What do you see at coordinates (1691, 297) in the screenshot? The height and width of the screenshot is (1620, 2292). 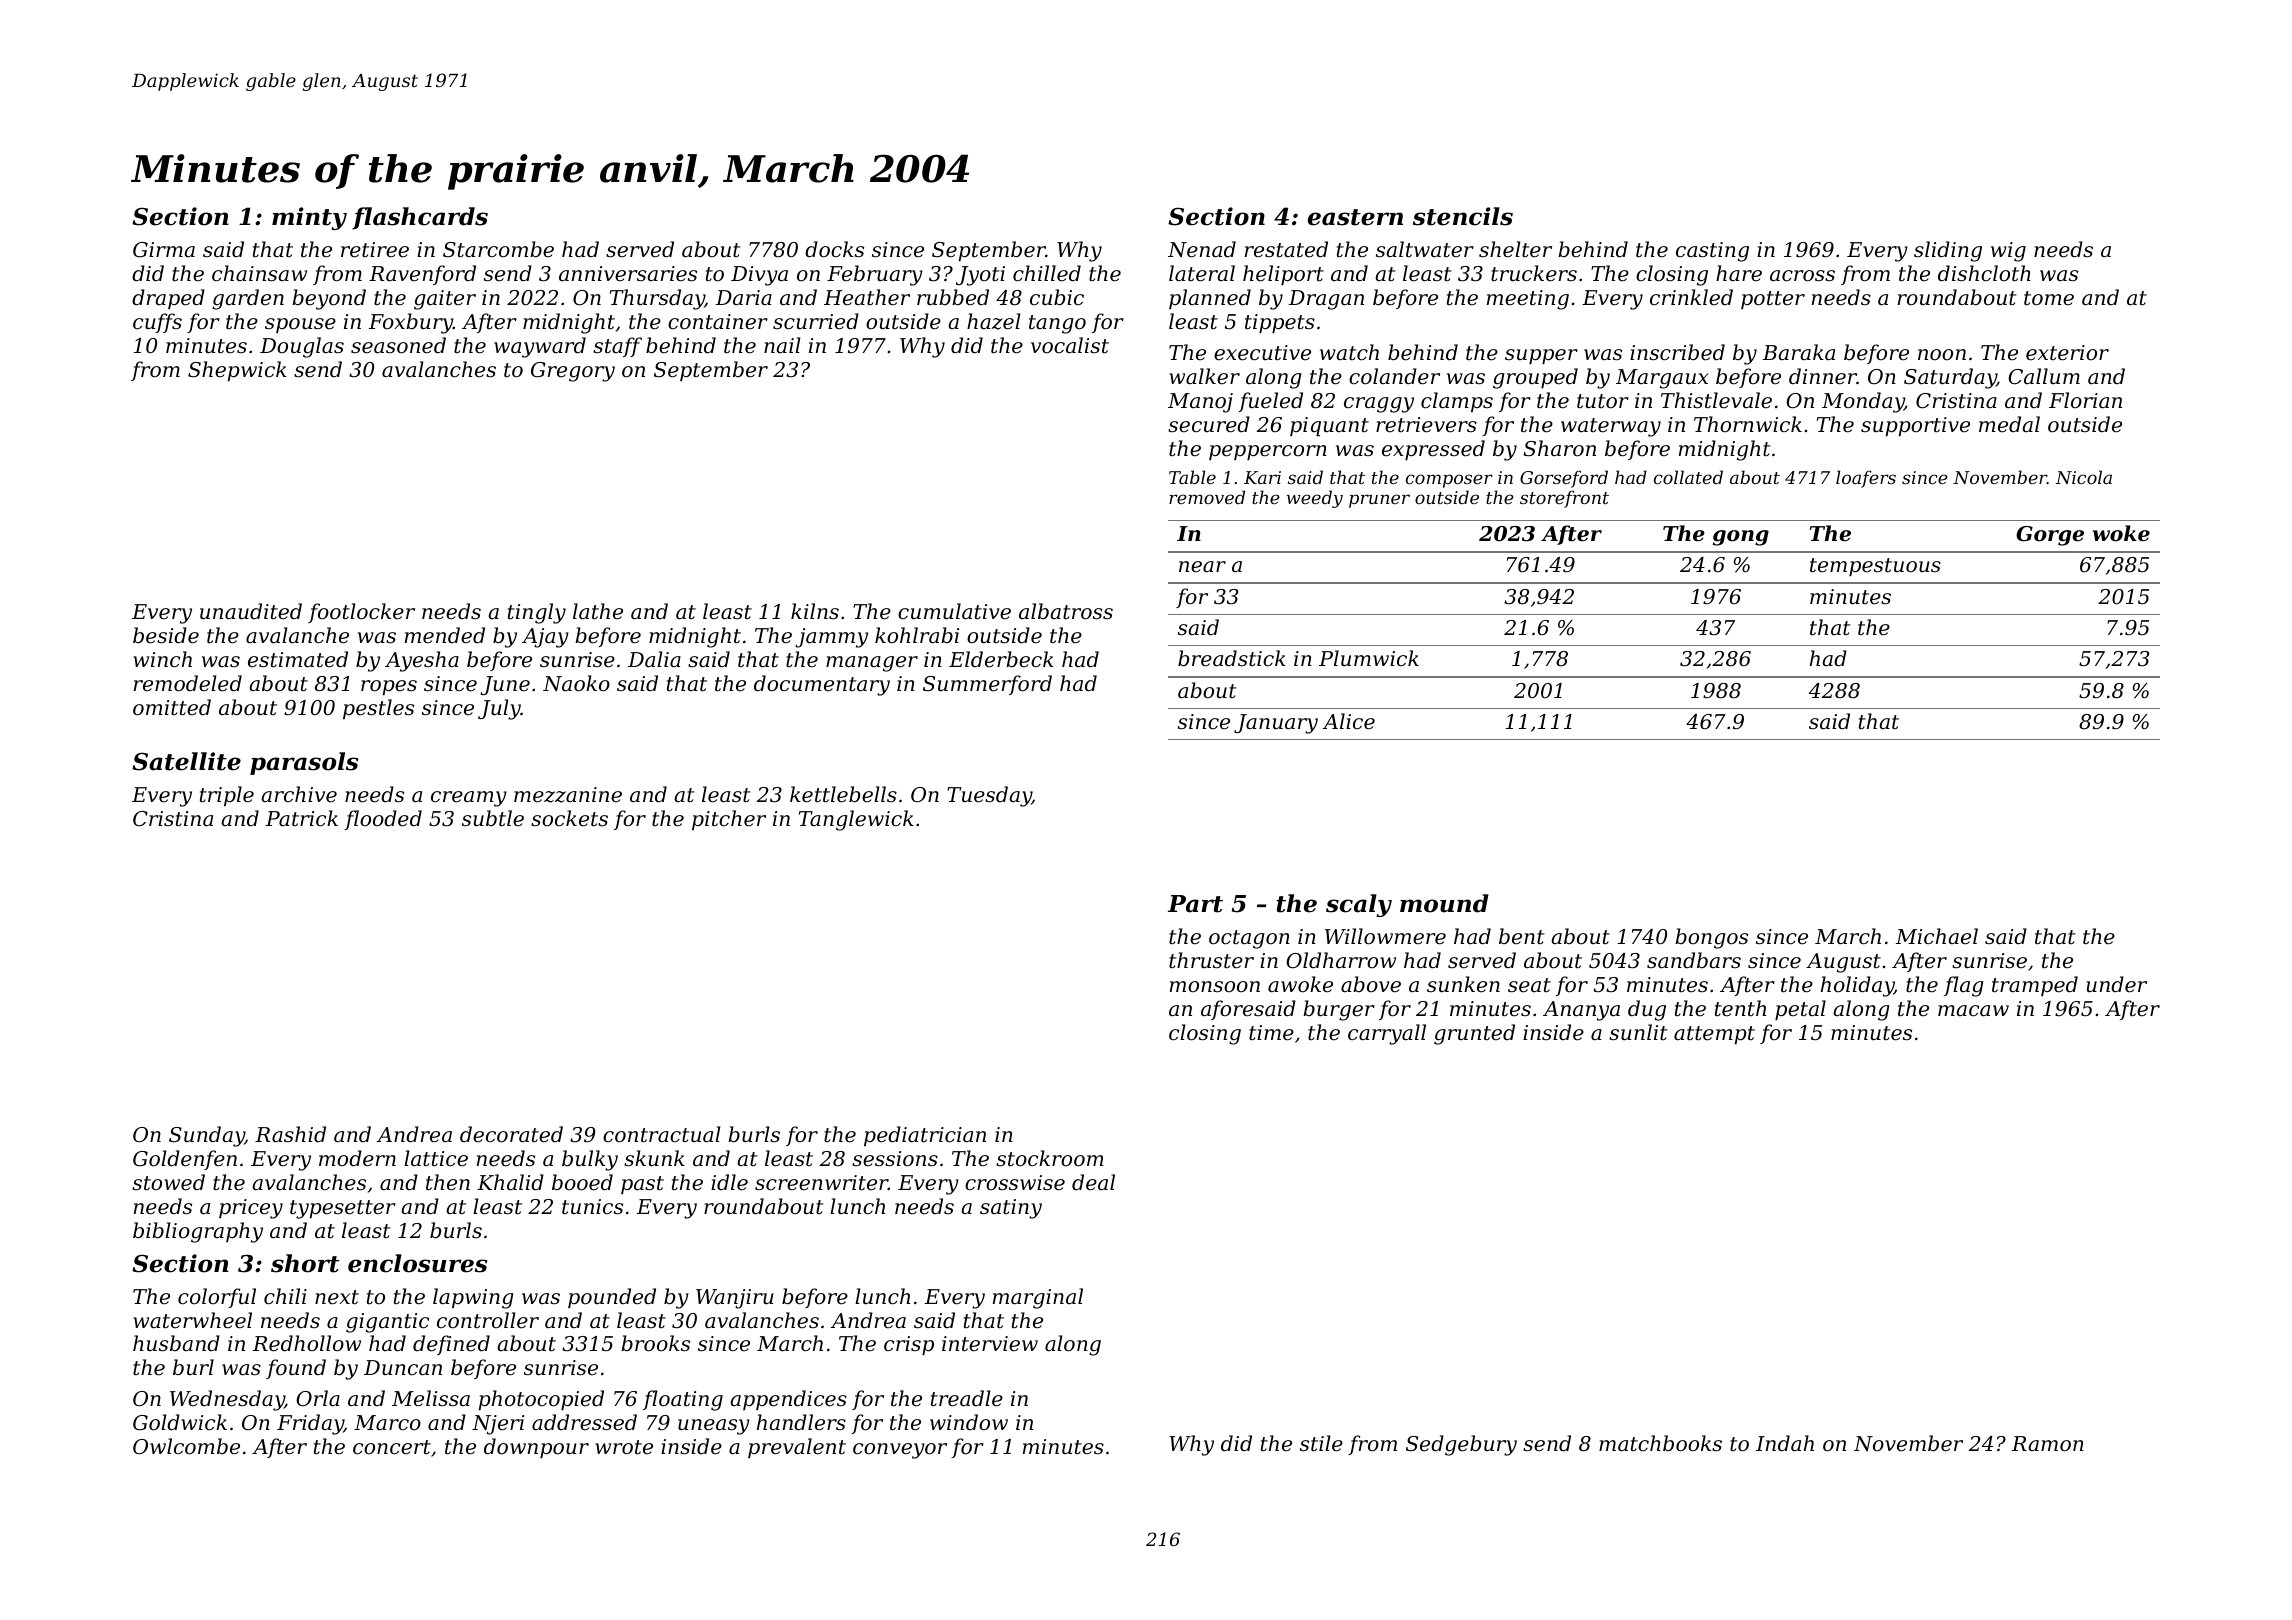 I see `crinkled` at bounding box center [1691, 297].
